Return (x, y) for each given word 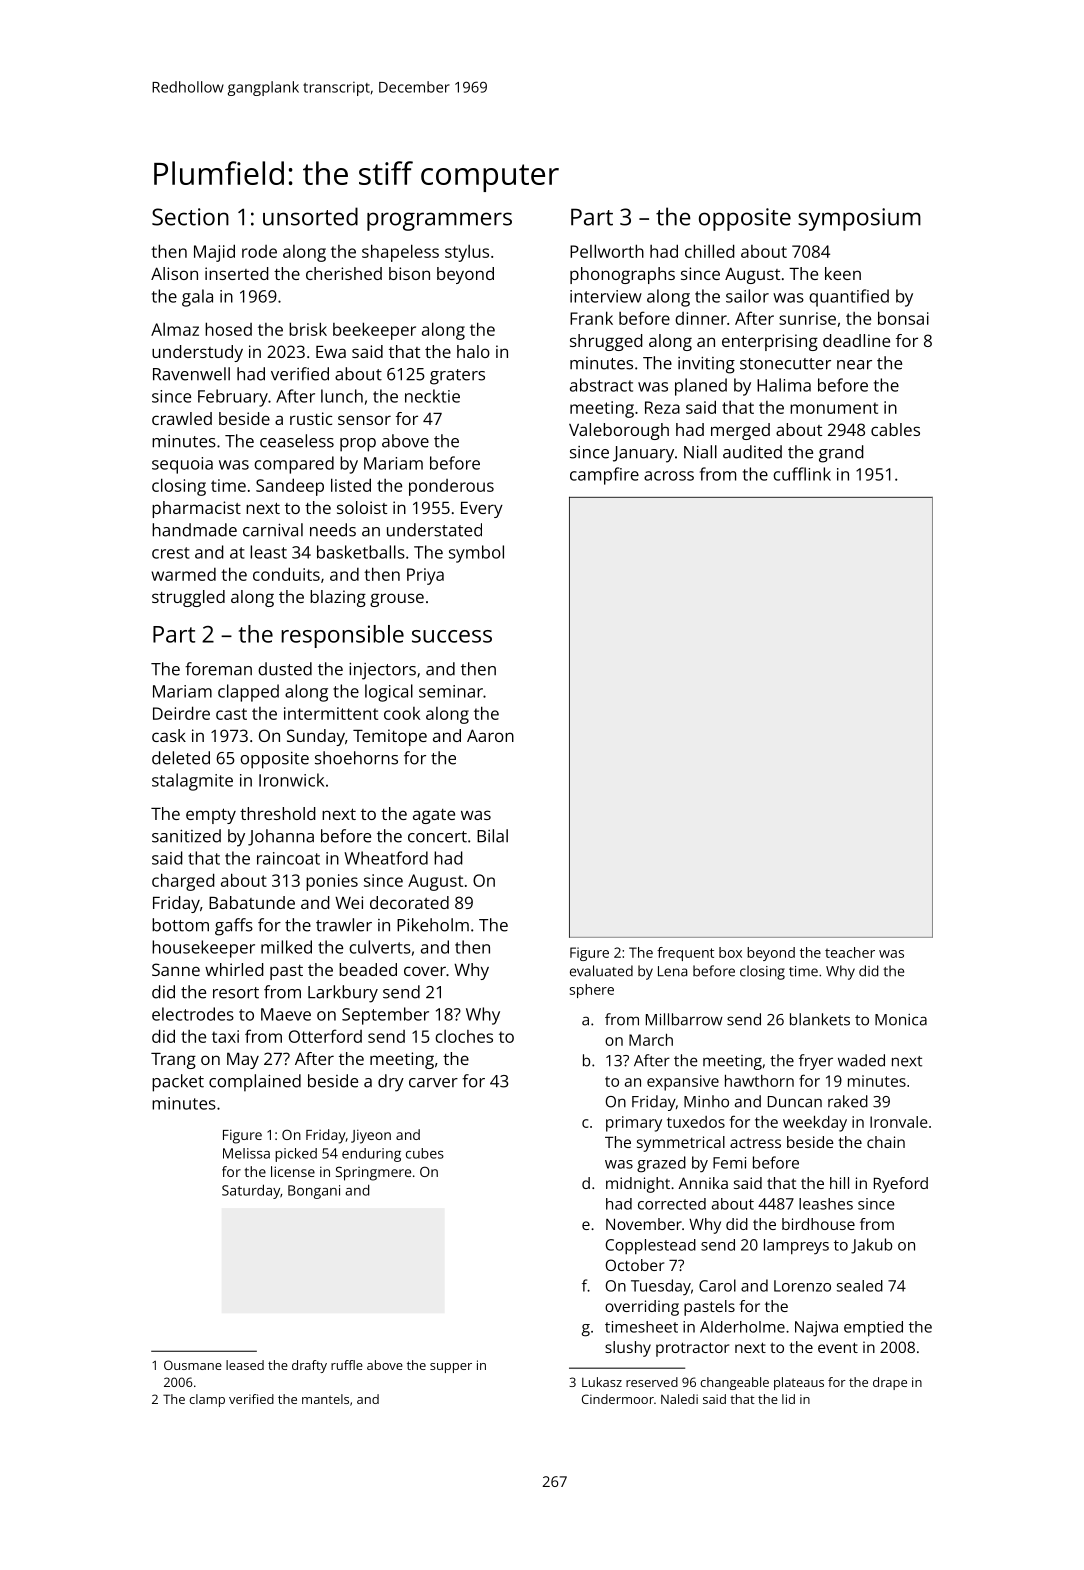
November (644, 1224)
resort (236, 993)
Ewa (331, 352)
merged (740, 431)
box (730, 952)
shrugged (606, 342)
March (651, 1040)
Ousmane (193, 1365)
